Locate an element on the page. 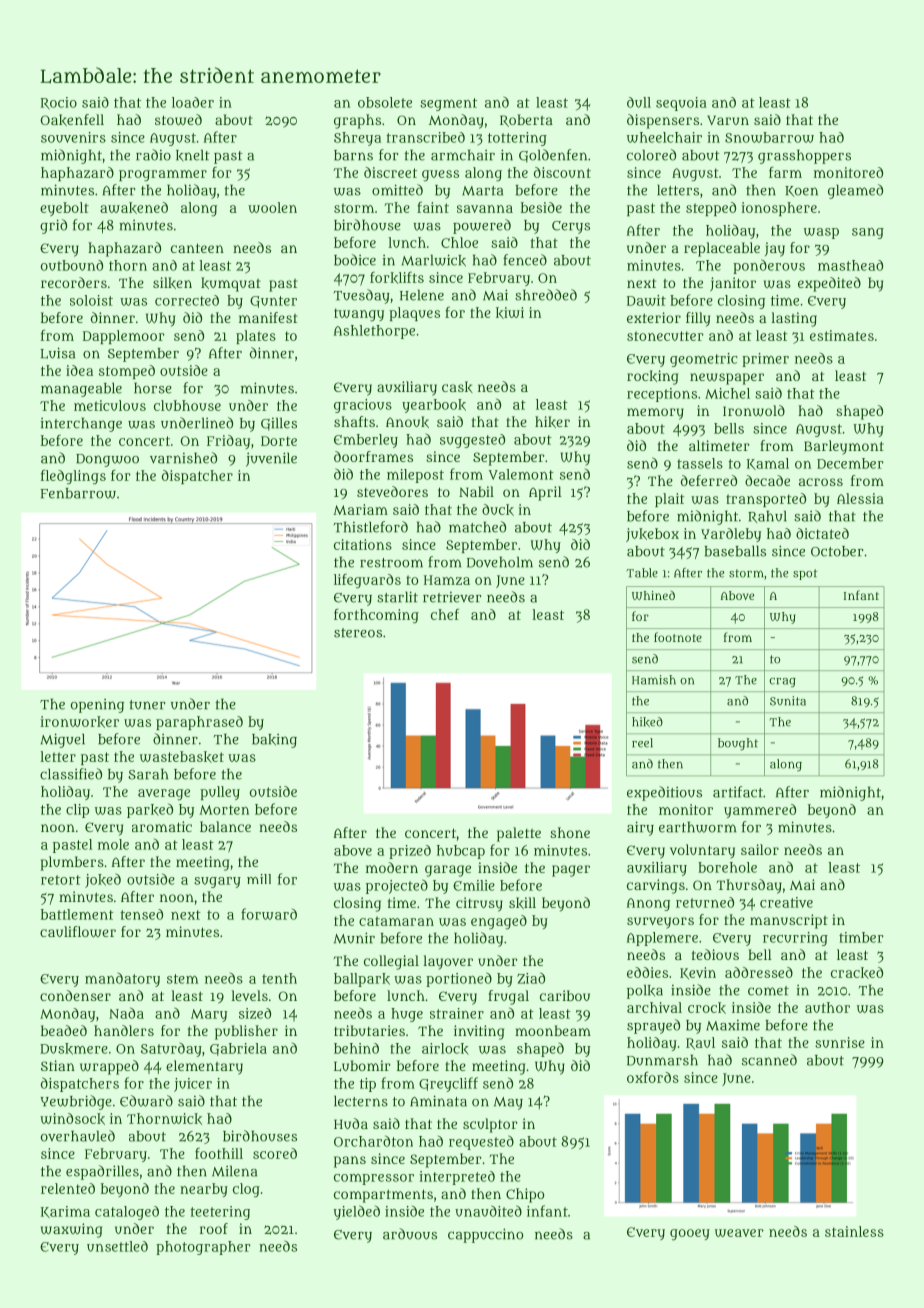  segment is located at coordinates (448, 104).
